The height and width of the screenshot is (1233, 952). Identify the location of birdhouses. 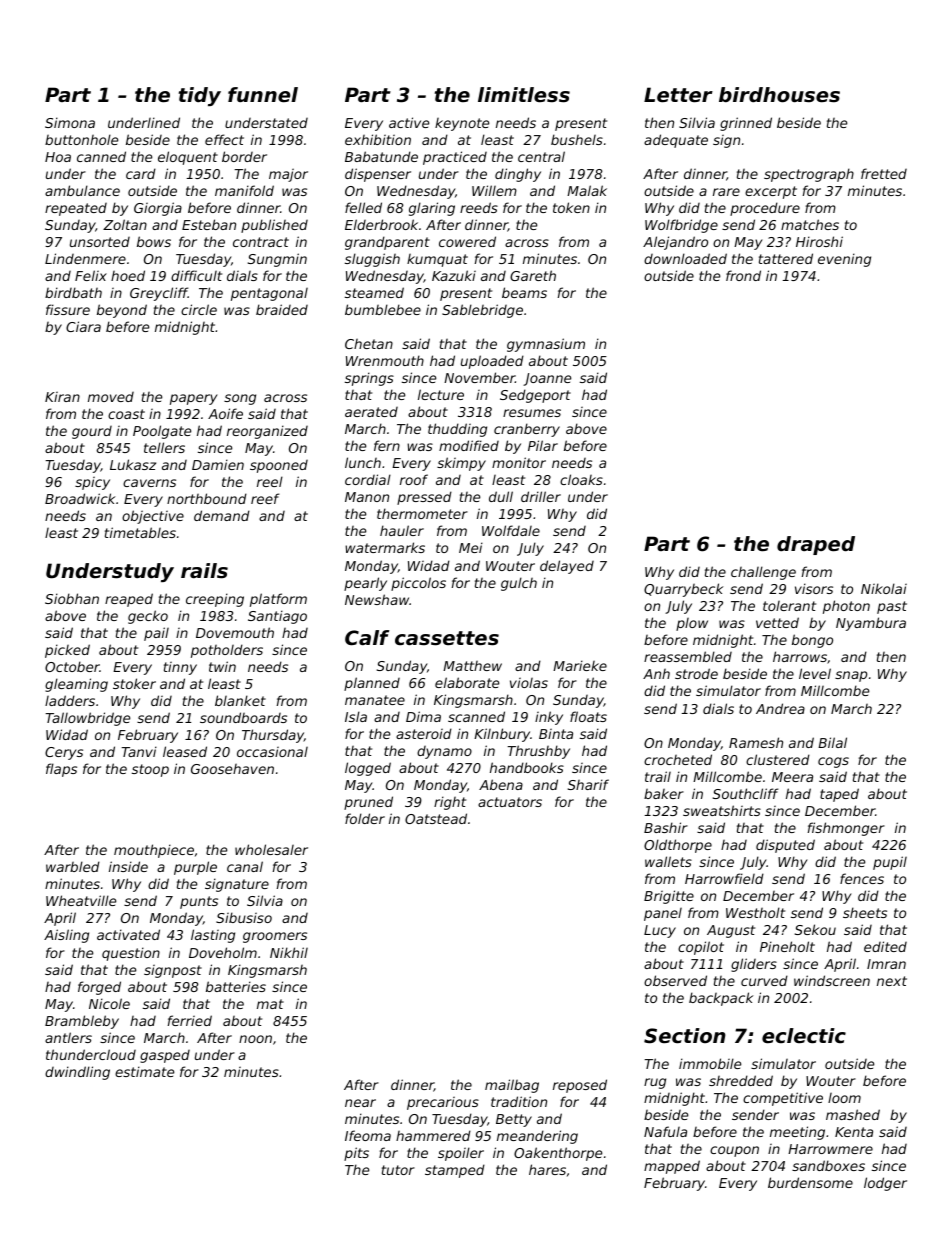
(779, 95).
